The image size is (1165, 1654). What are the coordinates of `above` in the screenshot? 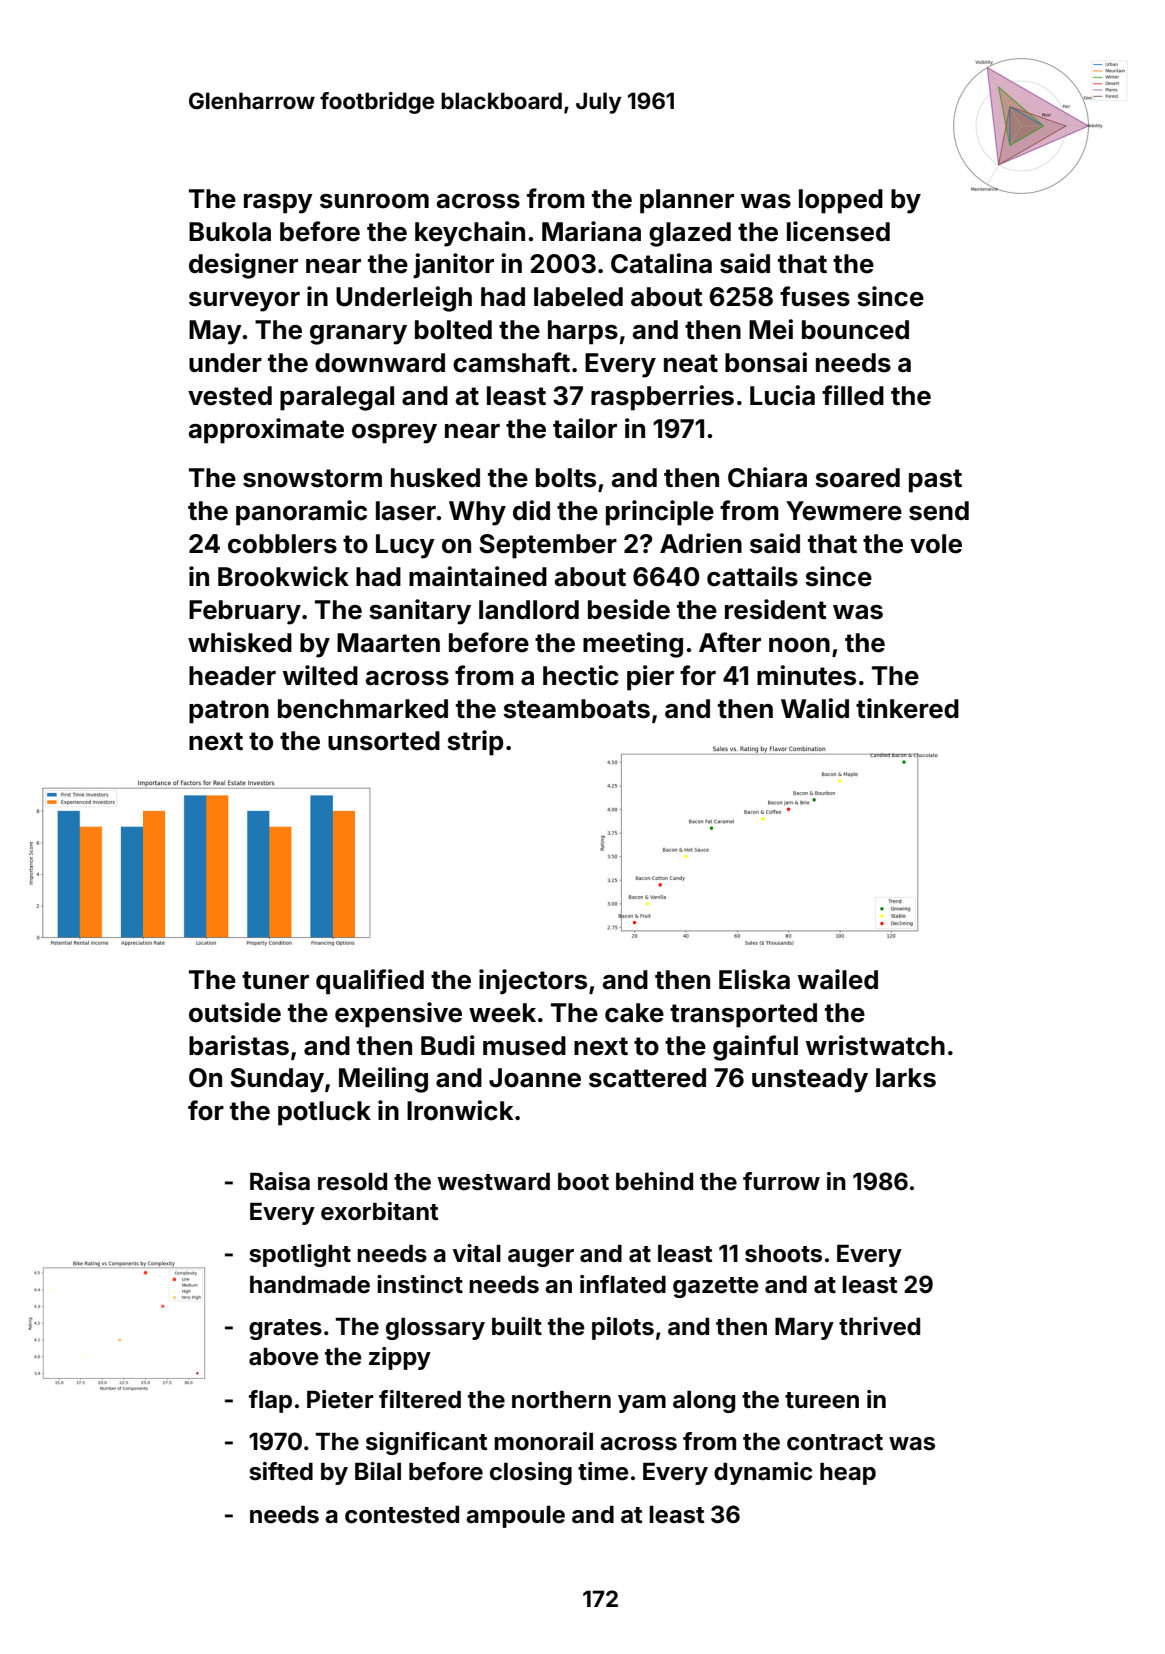 It's located at (284, 1357).
